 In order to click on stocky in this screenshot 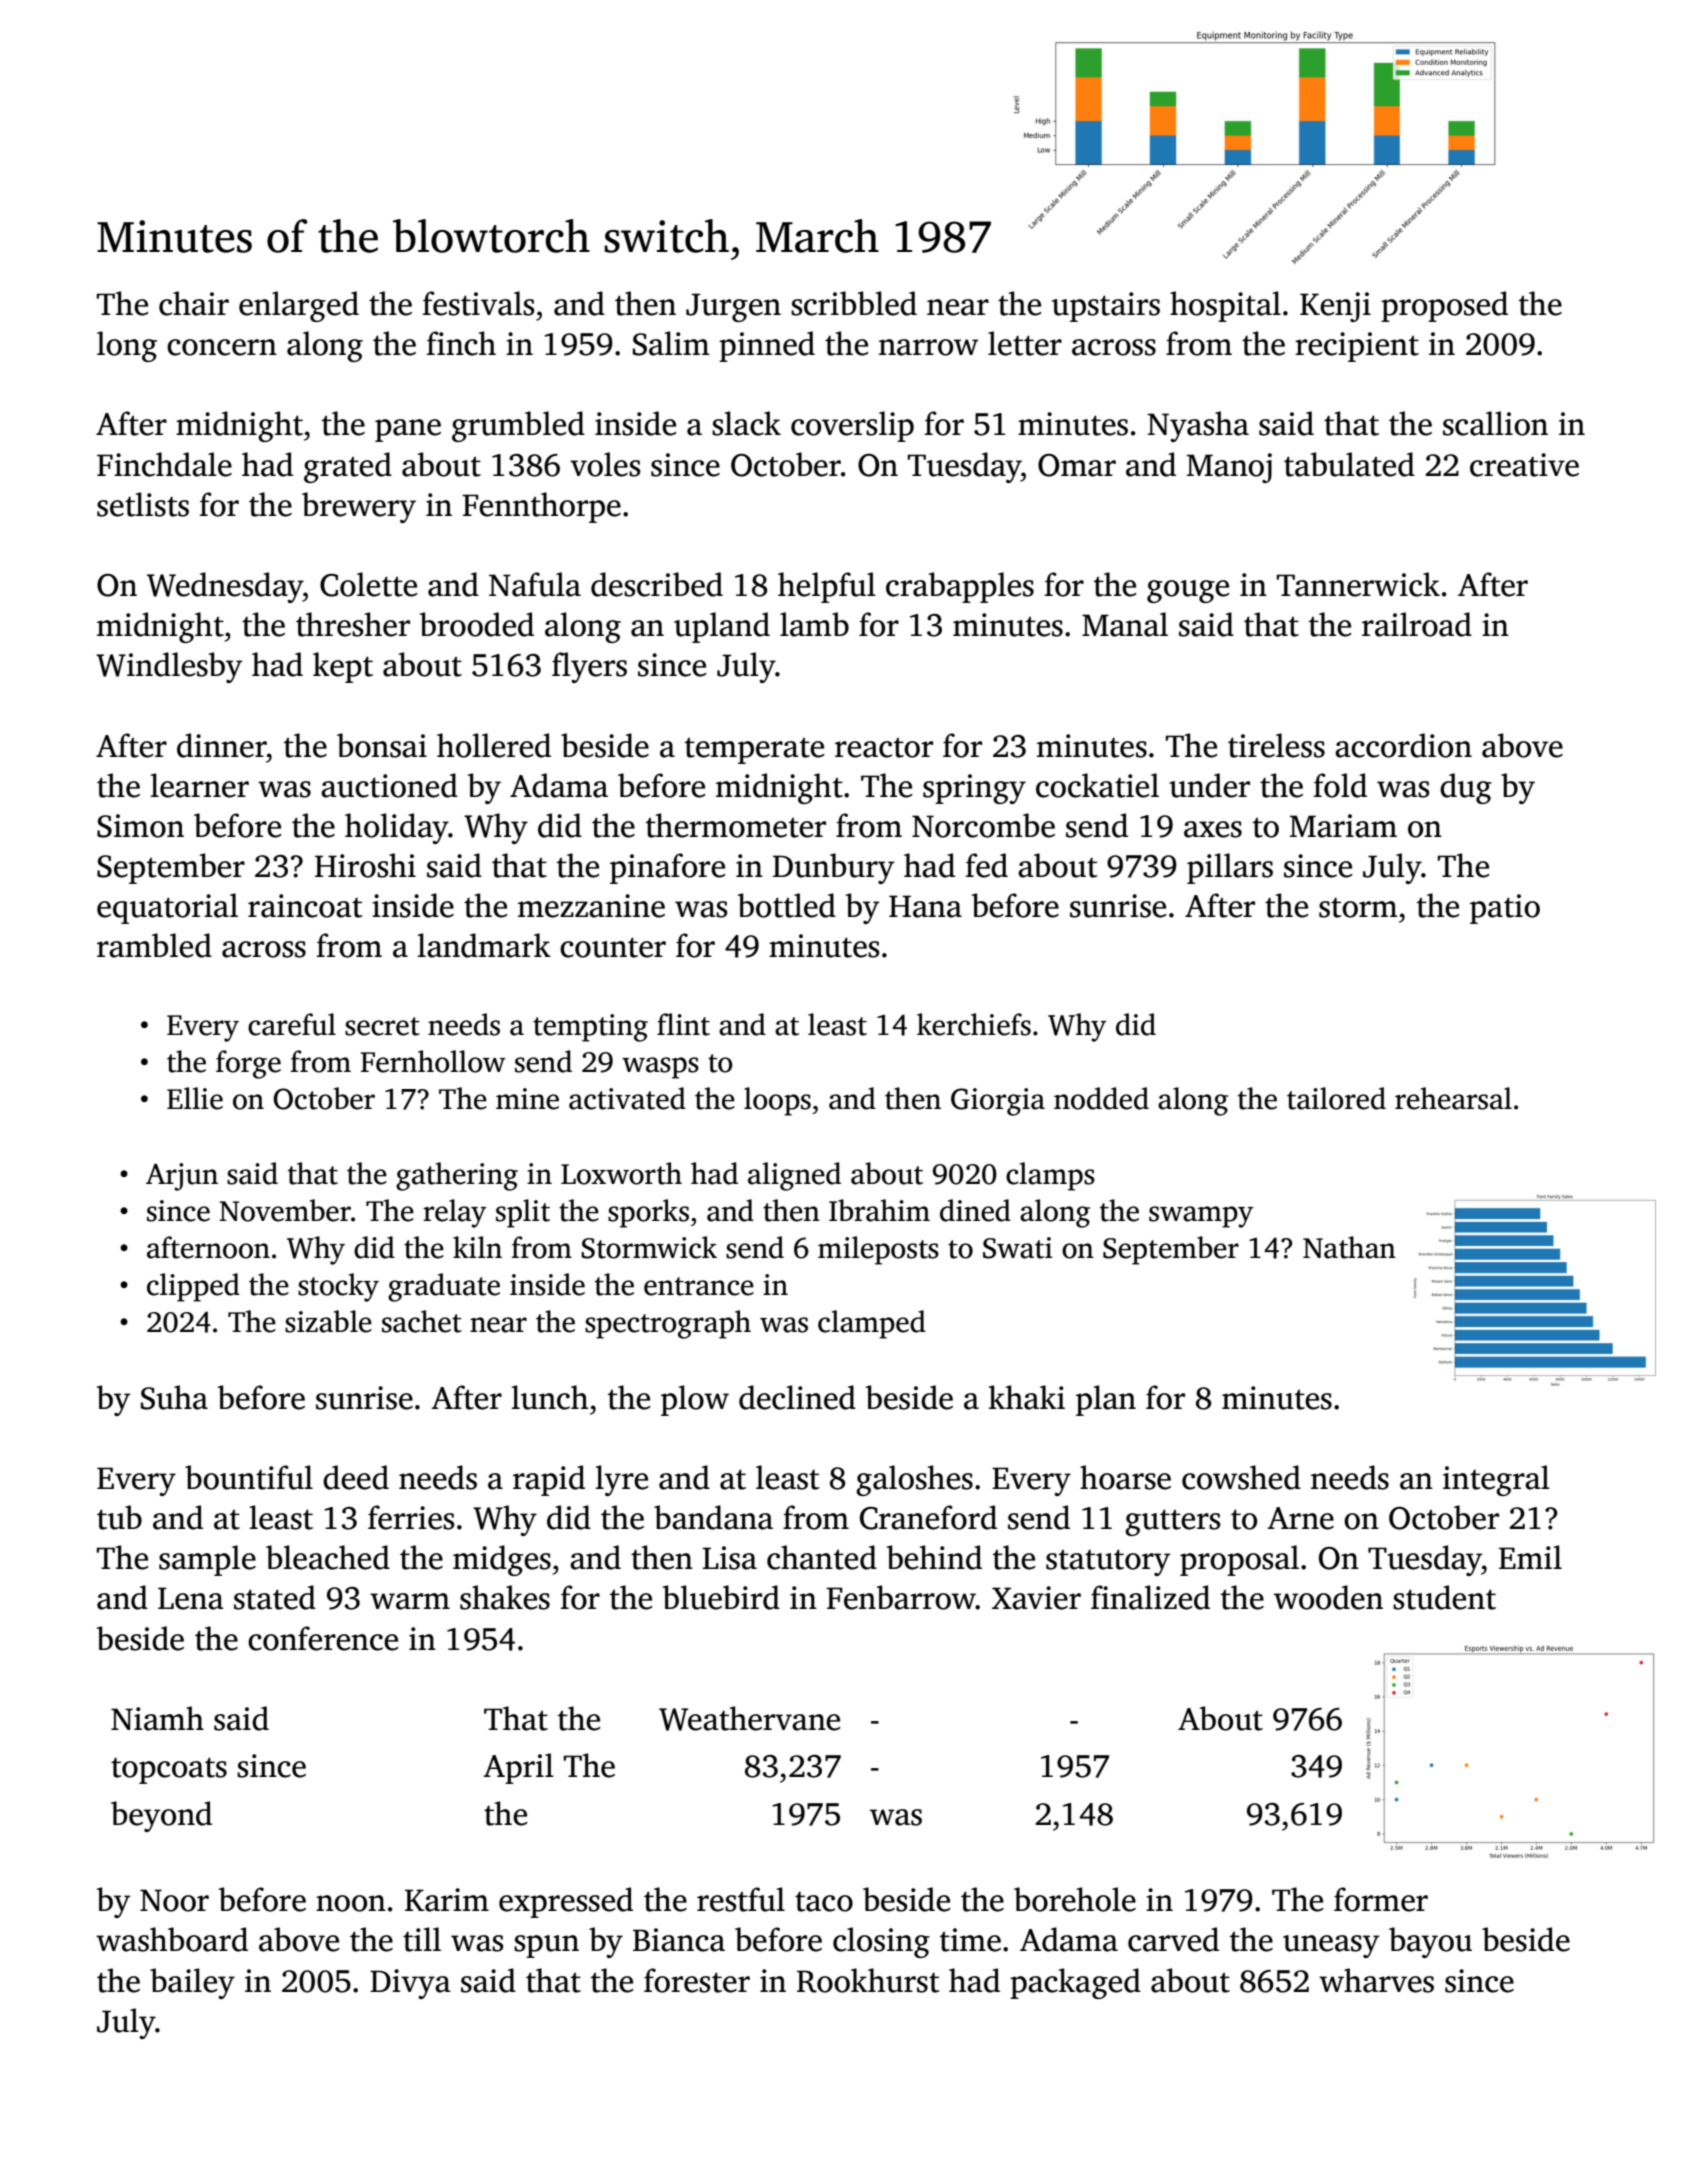, I will do `click(338, 1287)`.
